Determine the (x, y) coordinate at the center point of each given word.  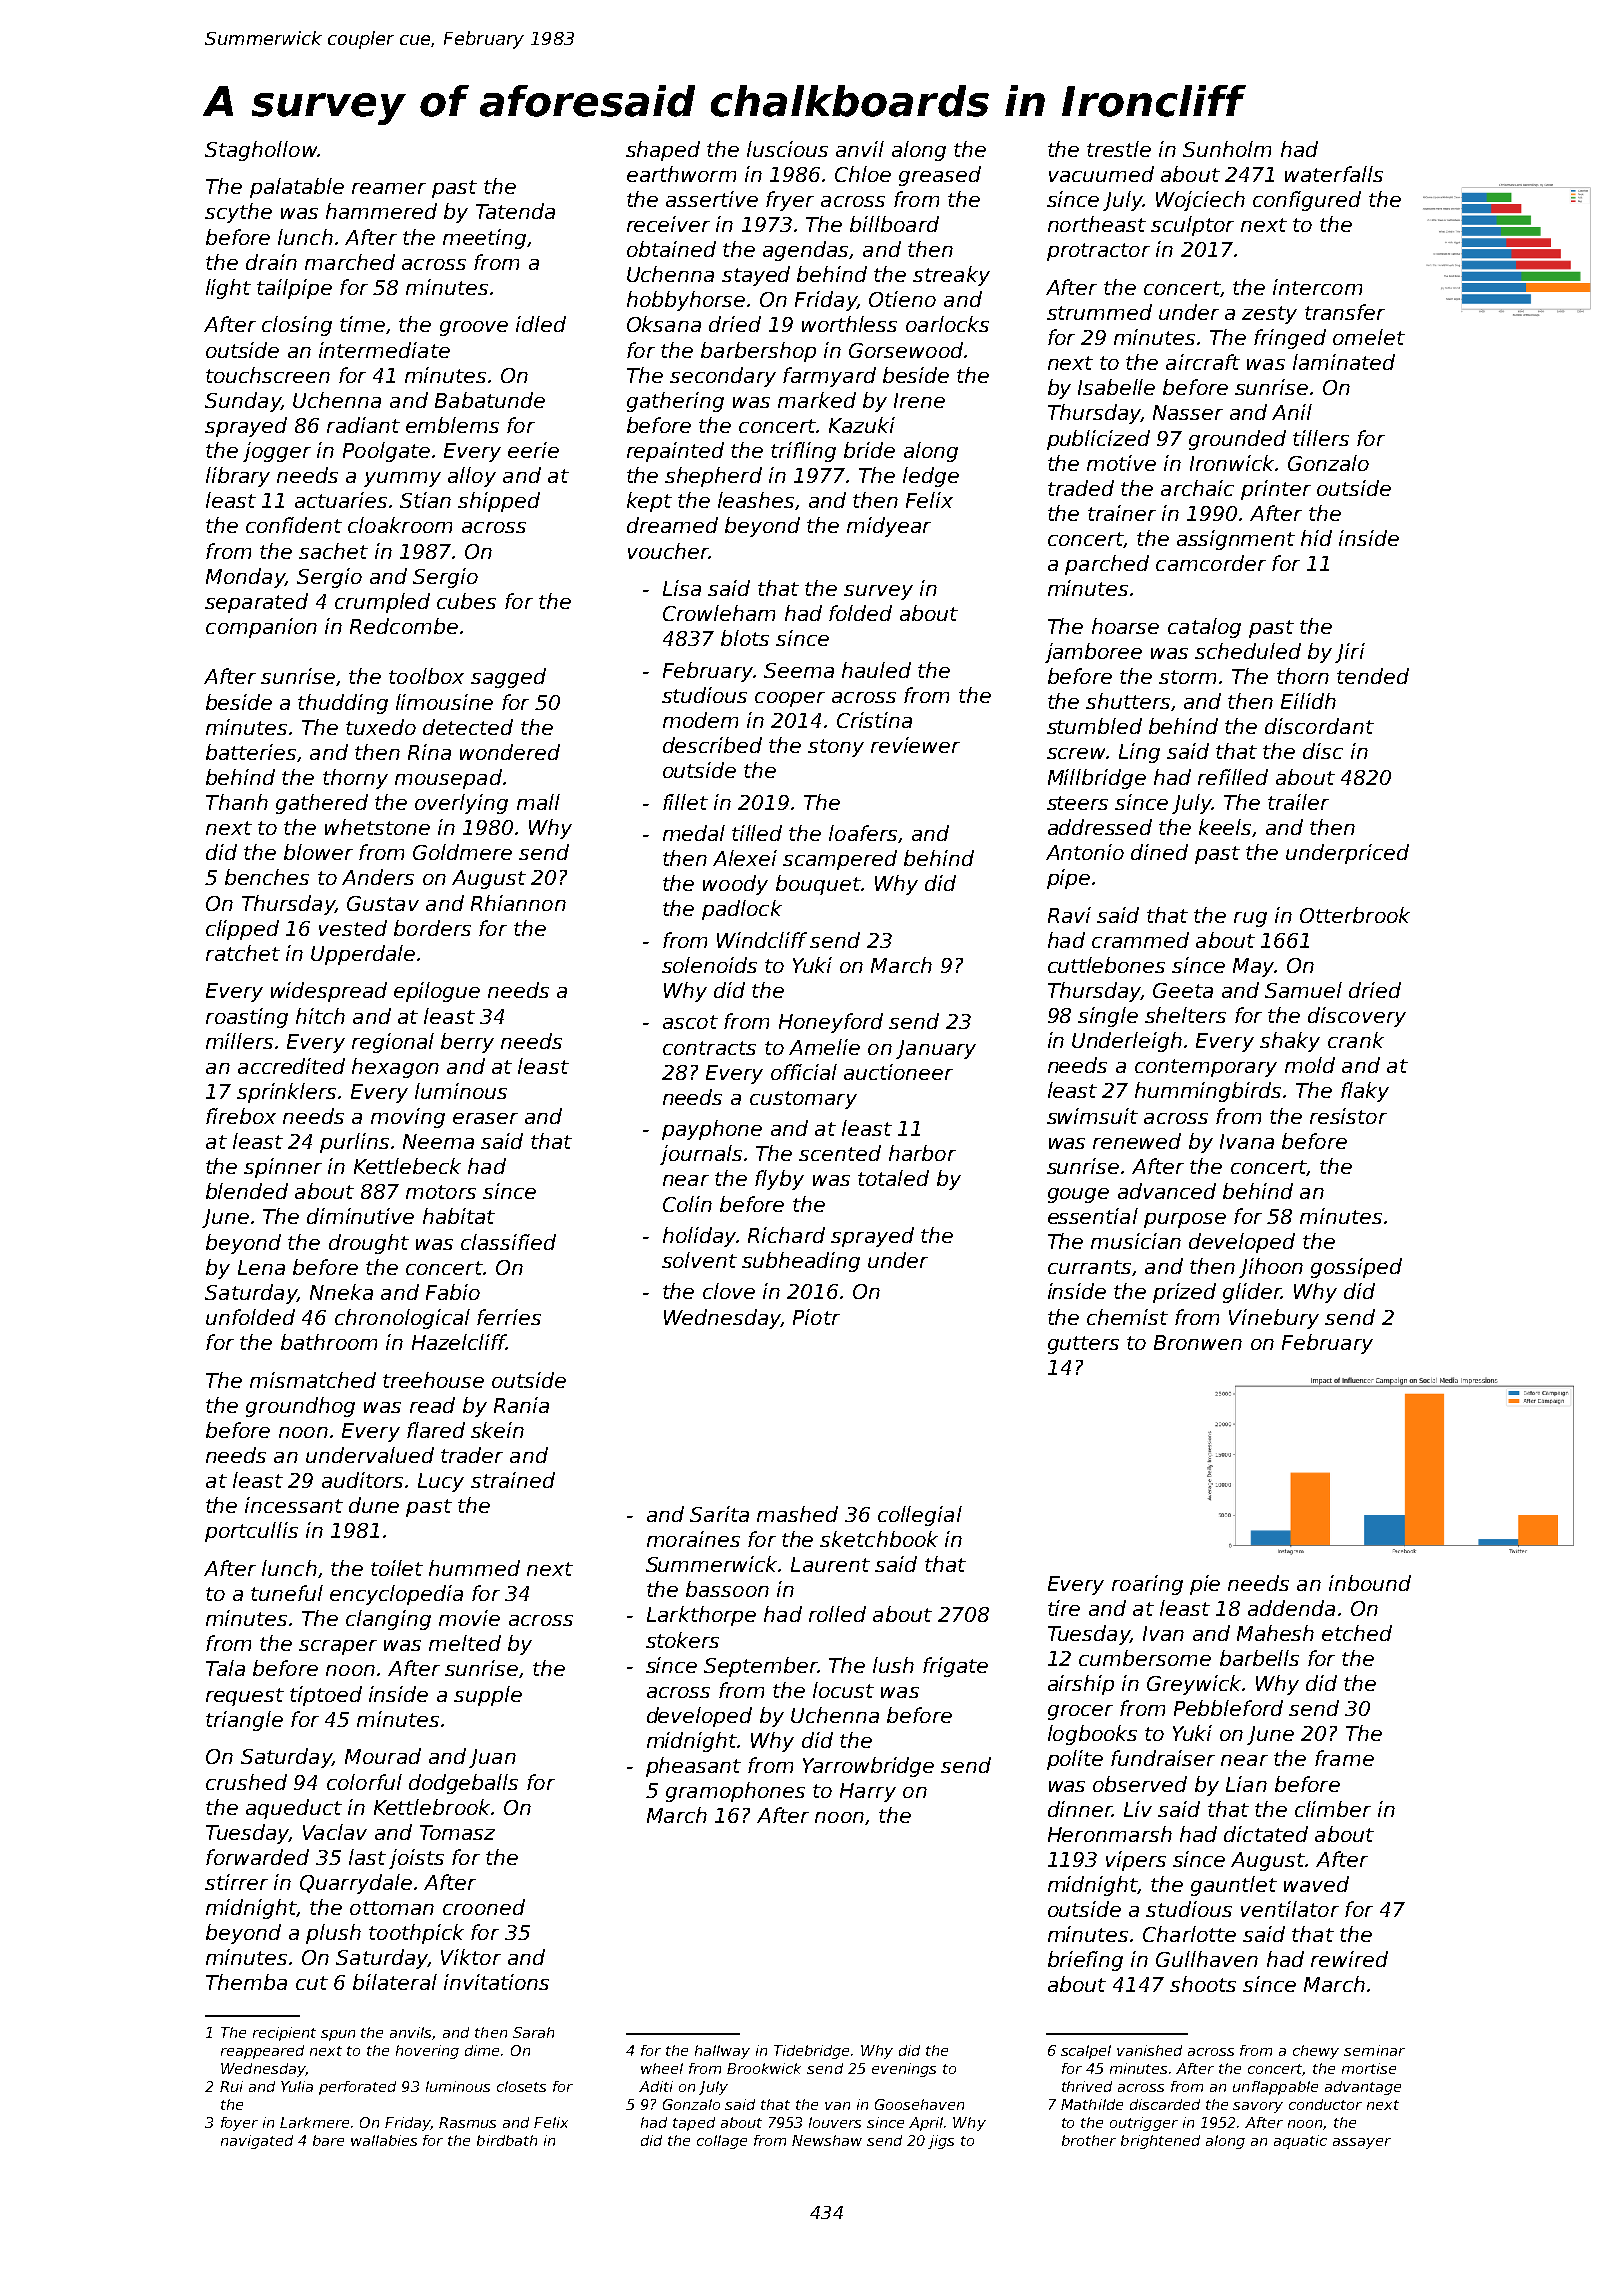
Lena (261, 1267)
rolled (837, 1614)
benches (267, 877)
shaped (663, 151)
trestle (1119, 149)
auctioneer (898, 1072)
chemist (1127, 1317)
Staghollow (261, 151)
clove (729, 1291)
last (367, 1857)
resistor (1348, 1116)
